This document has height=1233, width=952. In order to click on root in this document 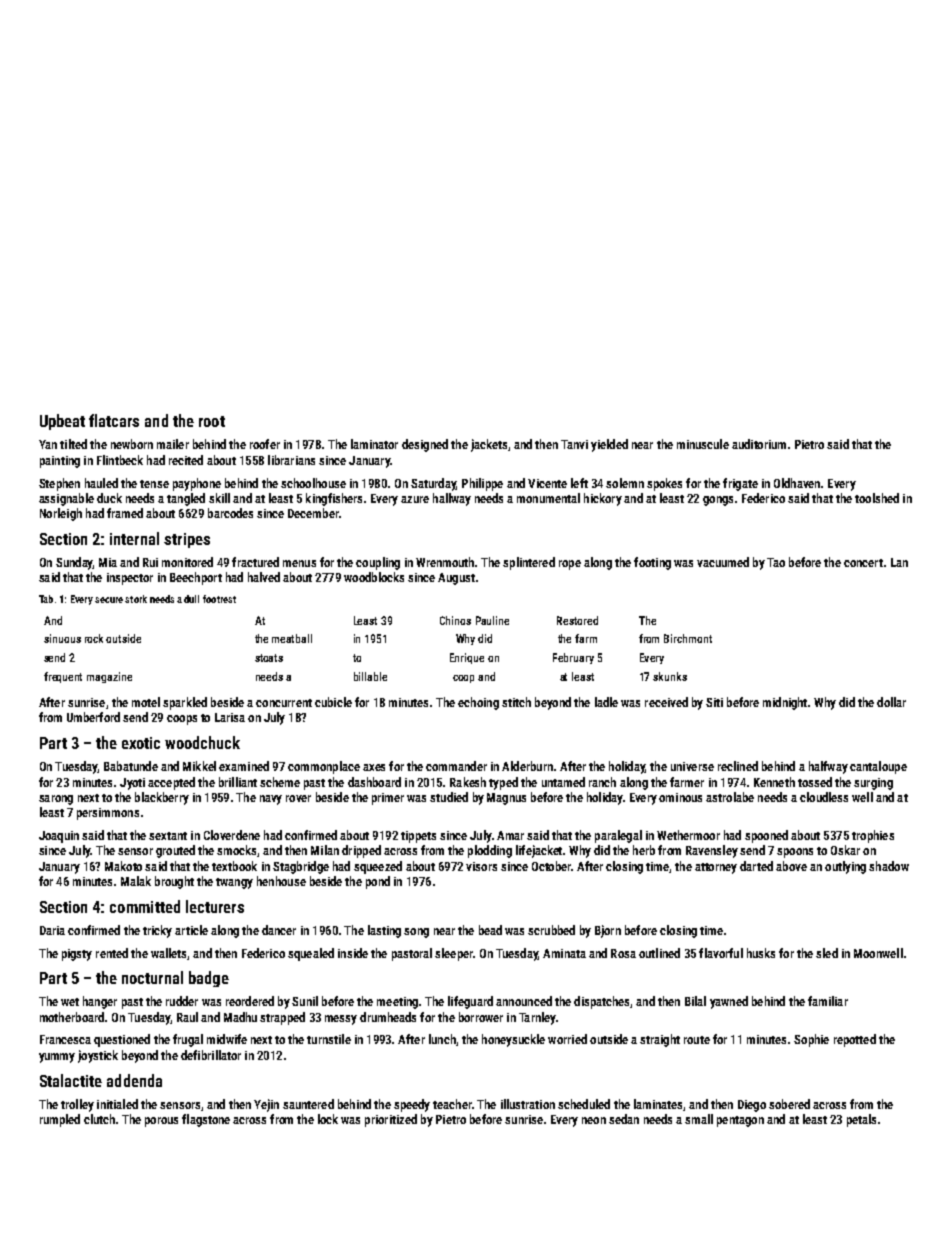, I will do `click(212, 421)`.
